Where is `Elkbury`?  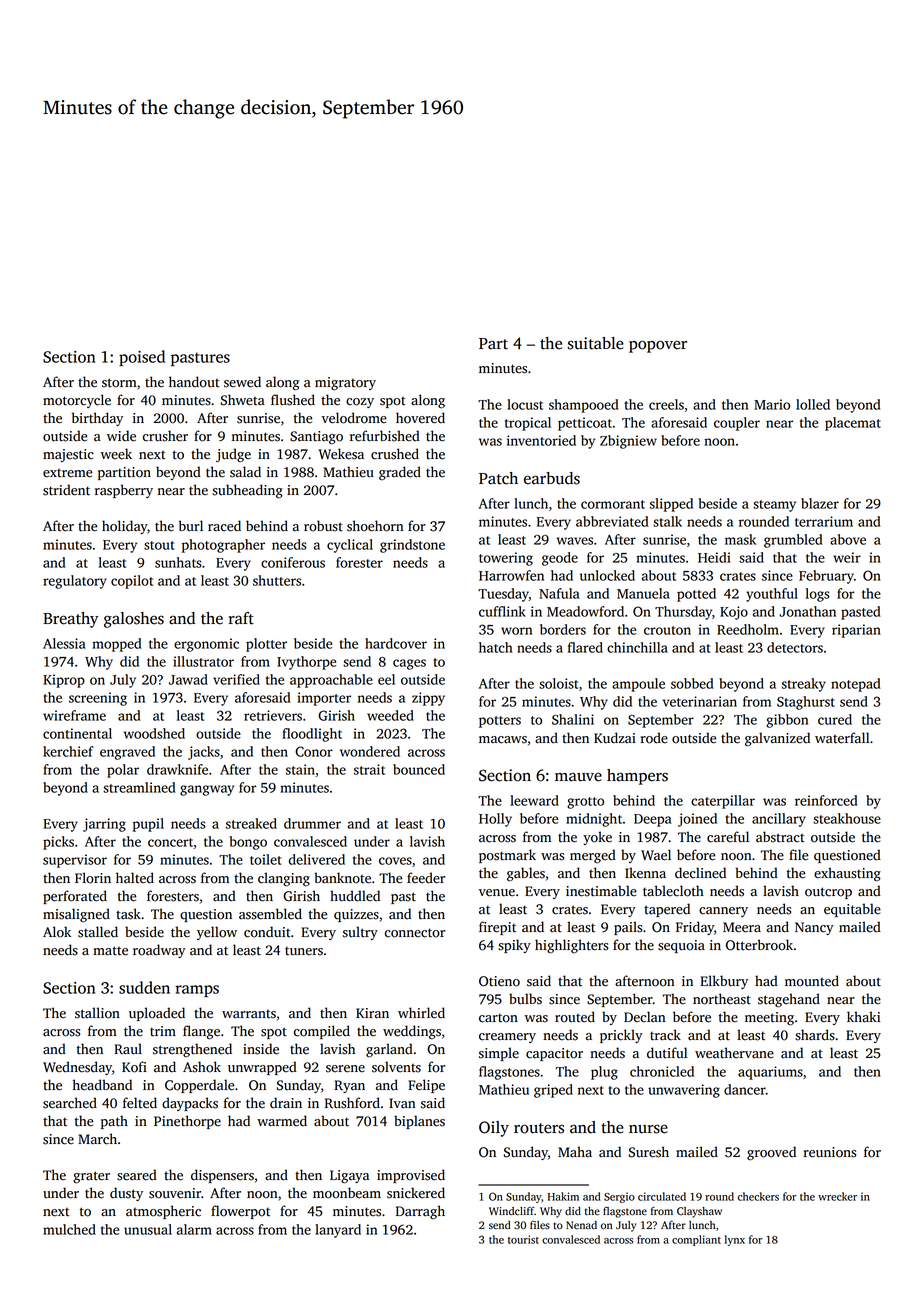 Elkbury is located at coordinates (724, 982).
